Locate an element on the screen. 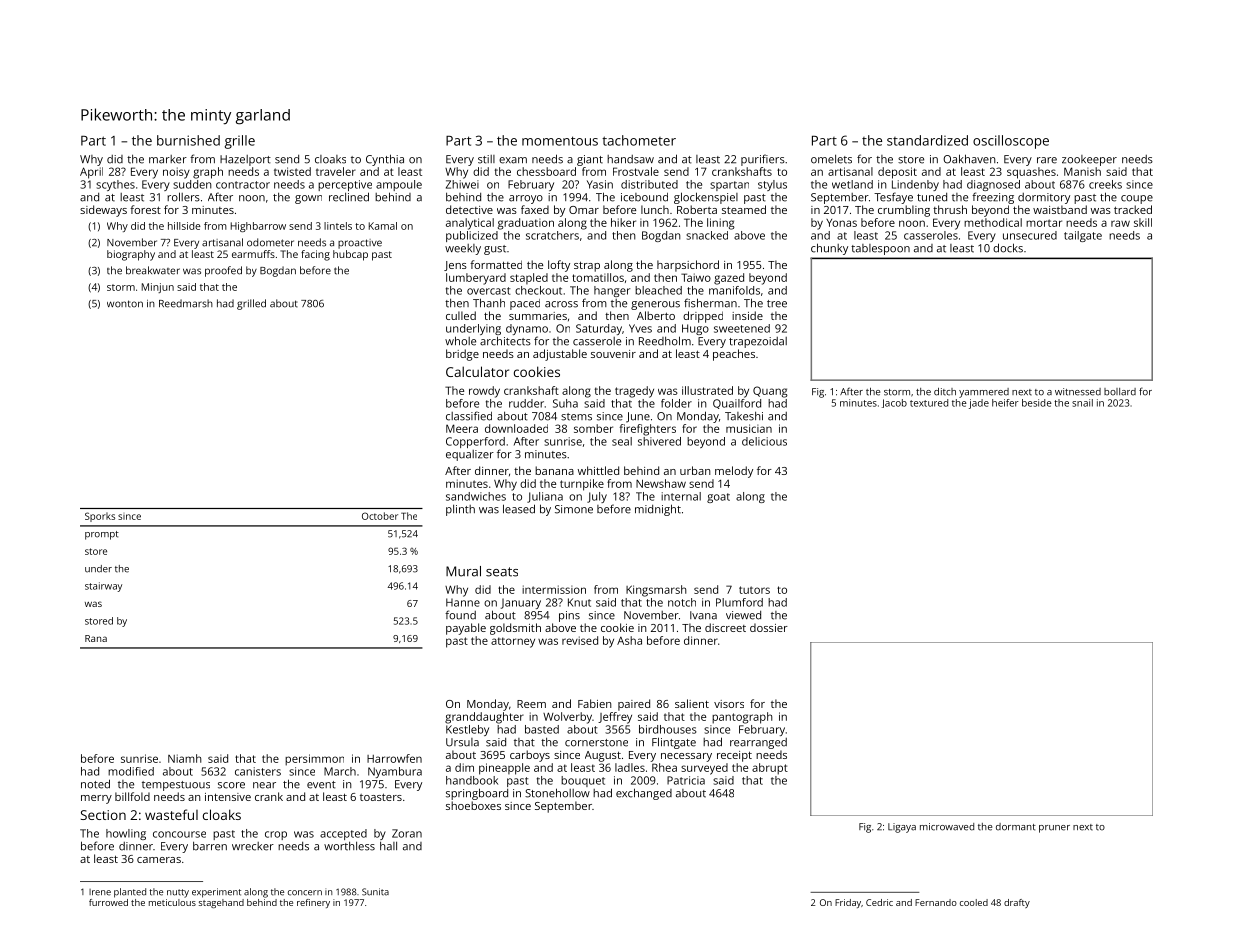 The width and height of the screenshot is (1233, 952). Hanne is located at coordinates (463, 602).
